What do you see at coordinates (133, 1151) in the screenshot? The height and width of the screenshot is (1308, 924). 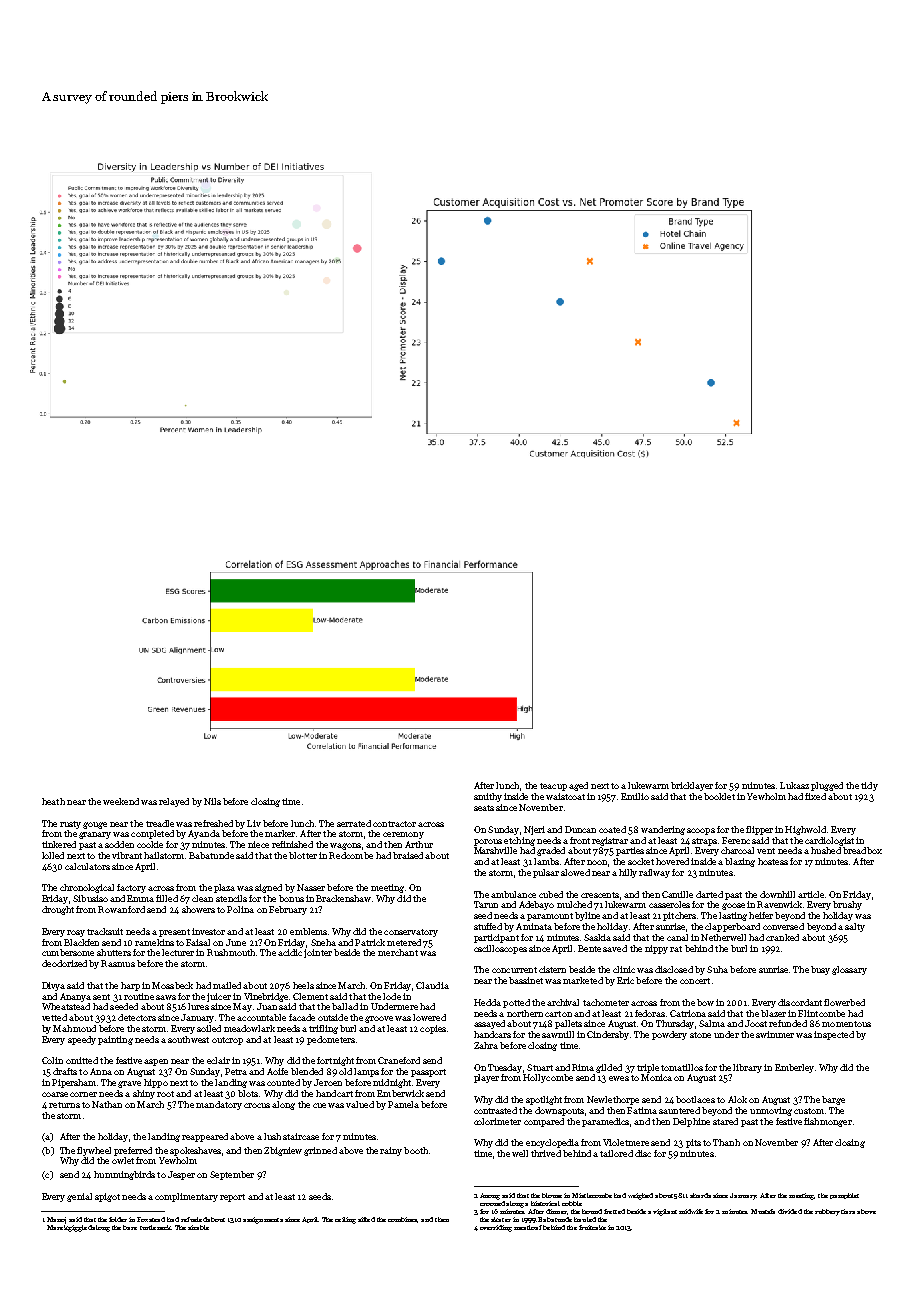 I see `preferred` at bounding box center [133, 1151].
